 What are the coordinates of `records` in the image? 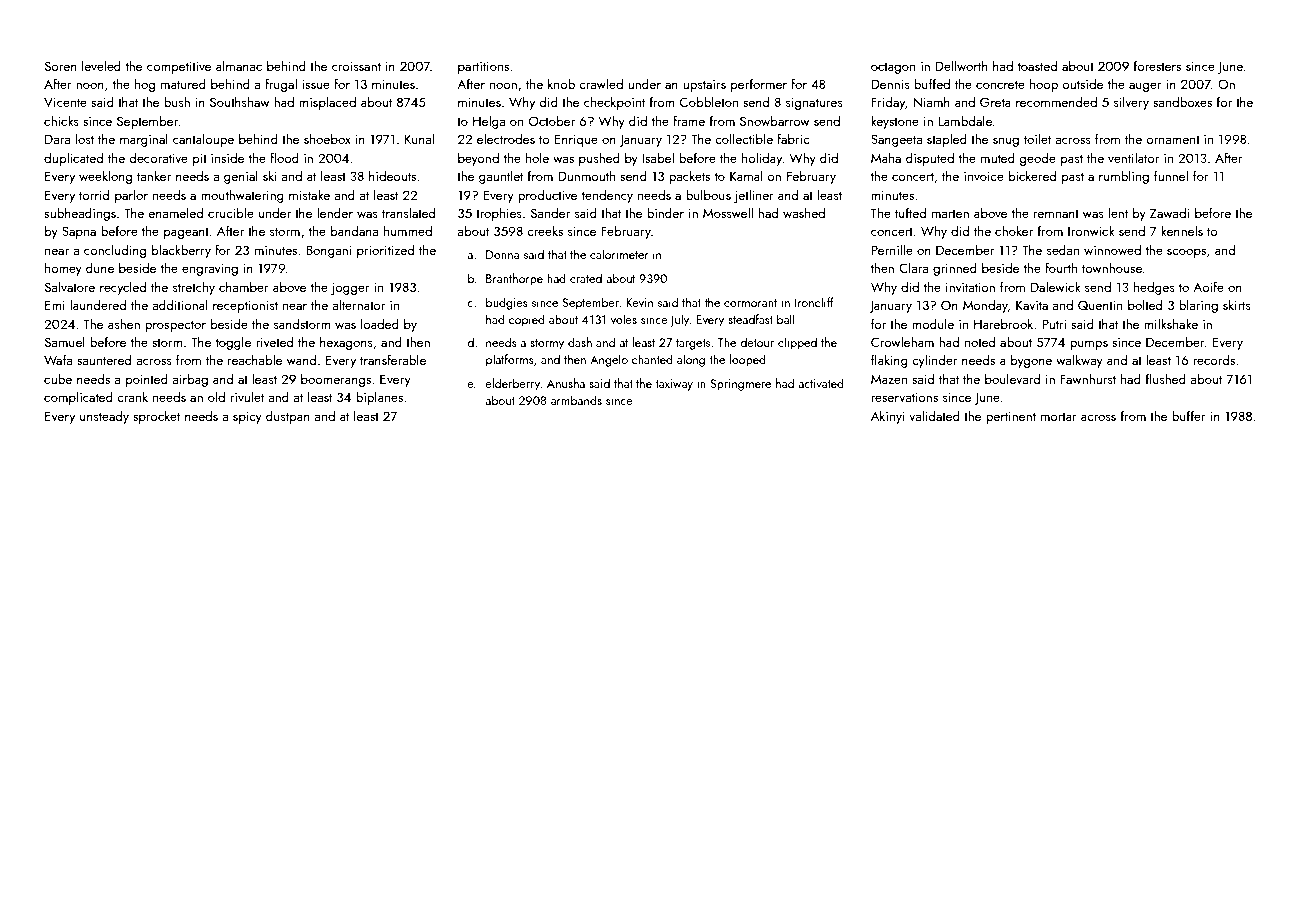 It's located at (1214, 359).
